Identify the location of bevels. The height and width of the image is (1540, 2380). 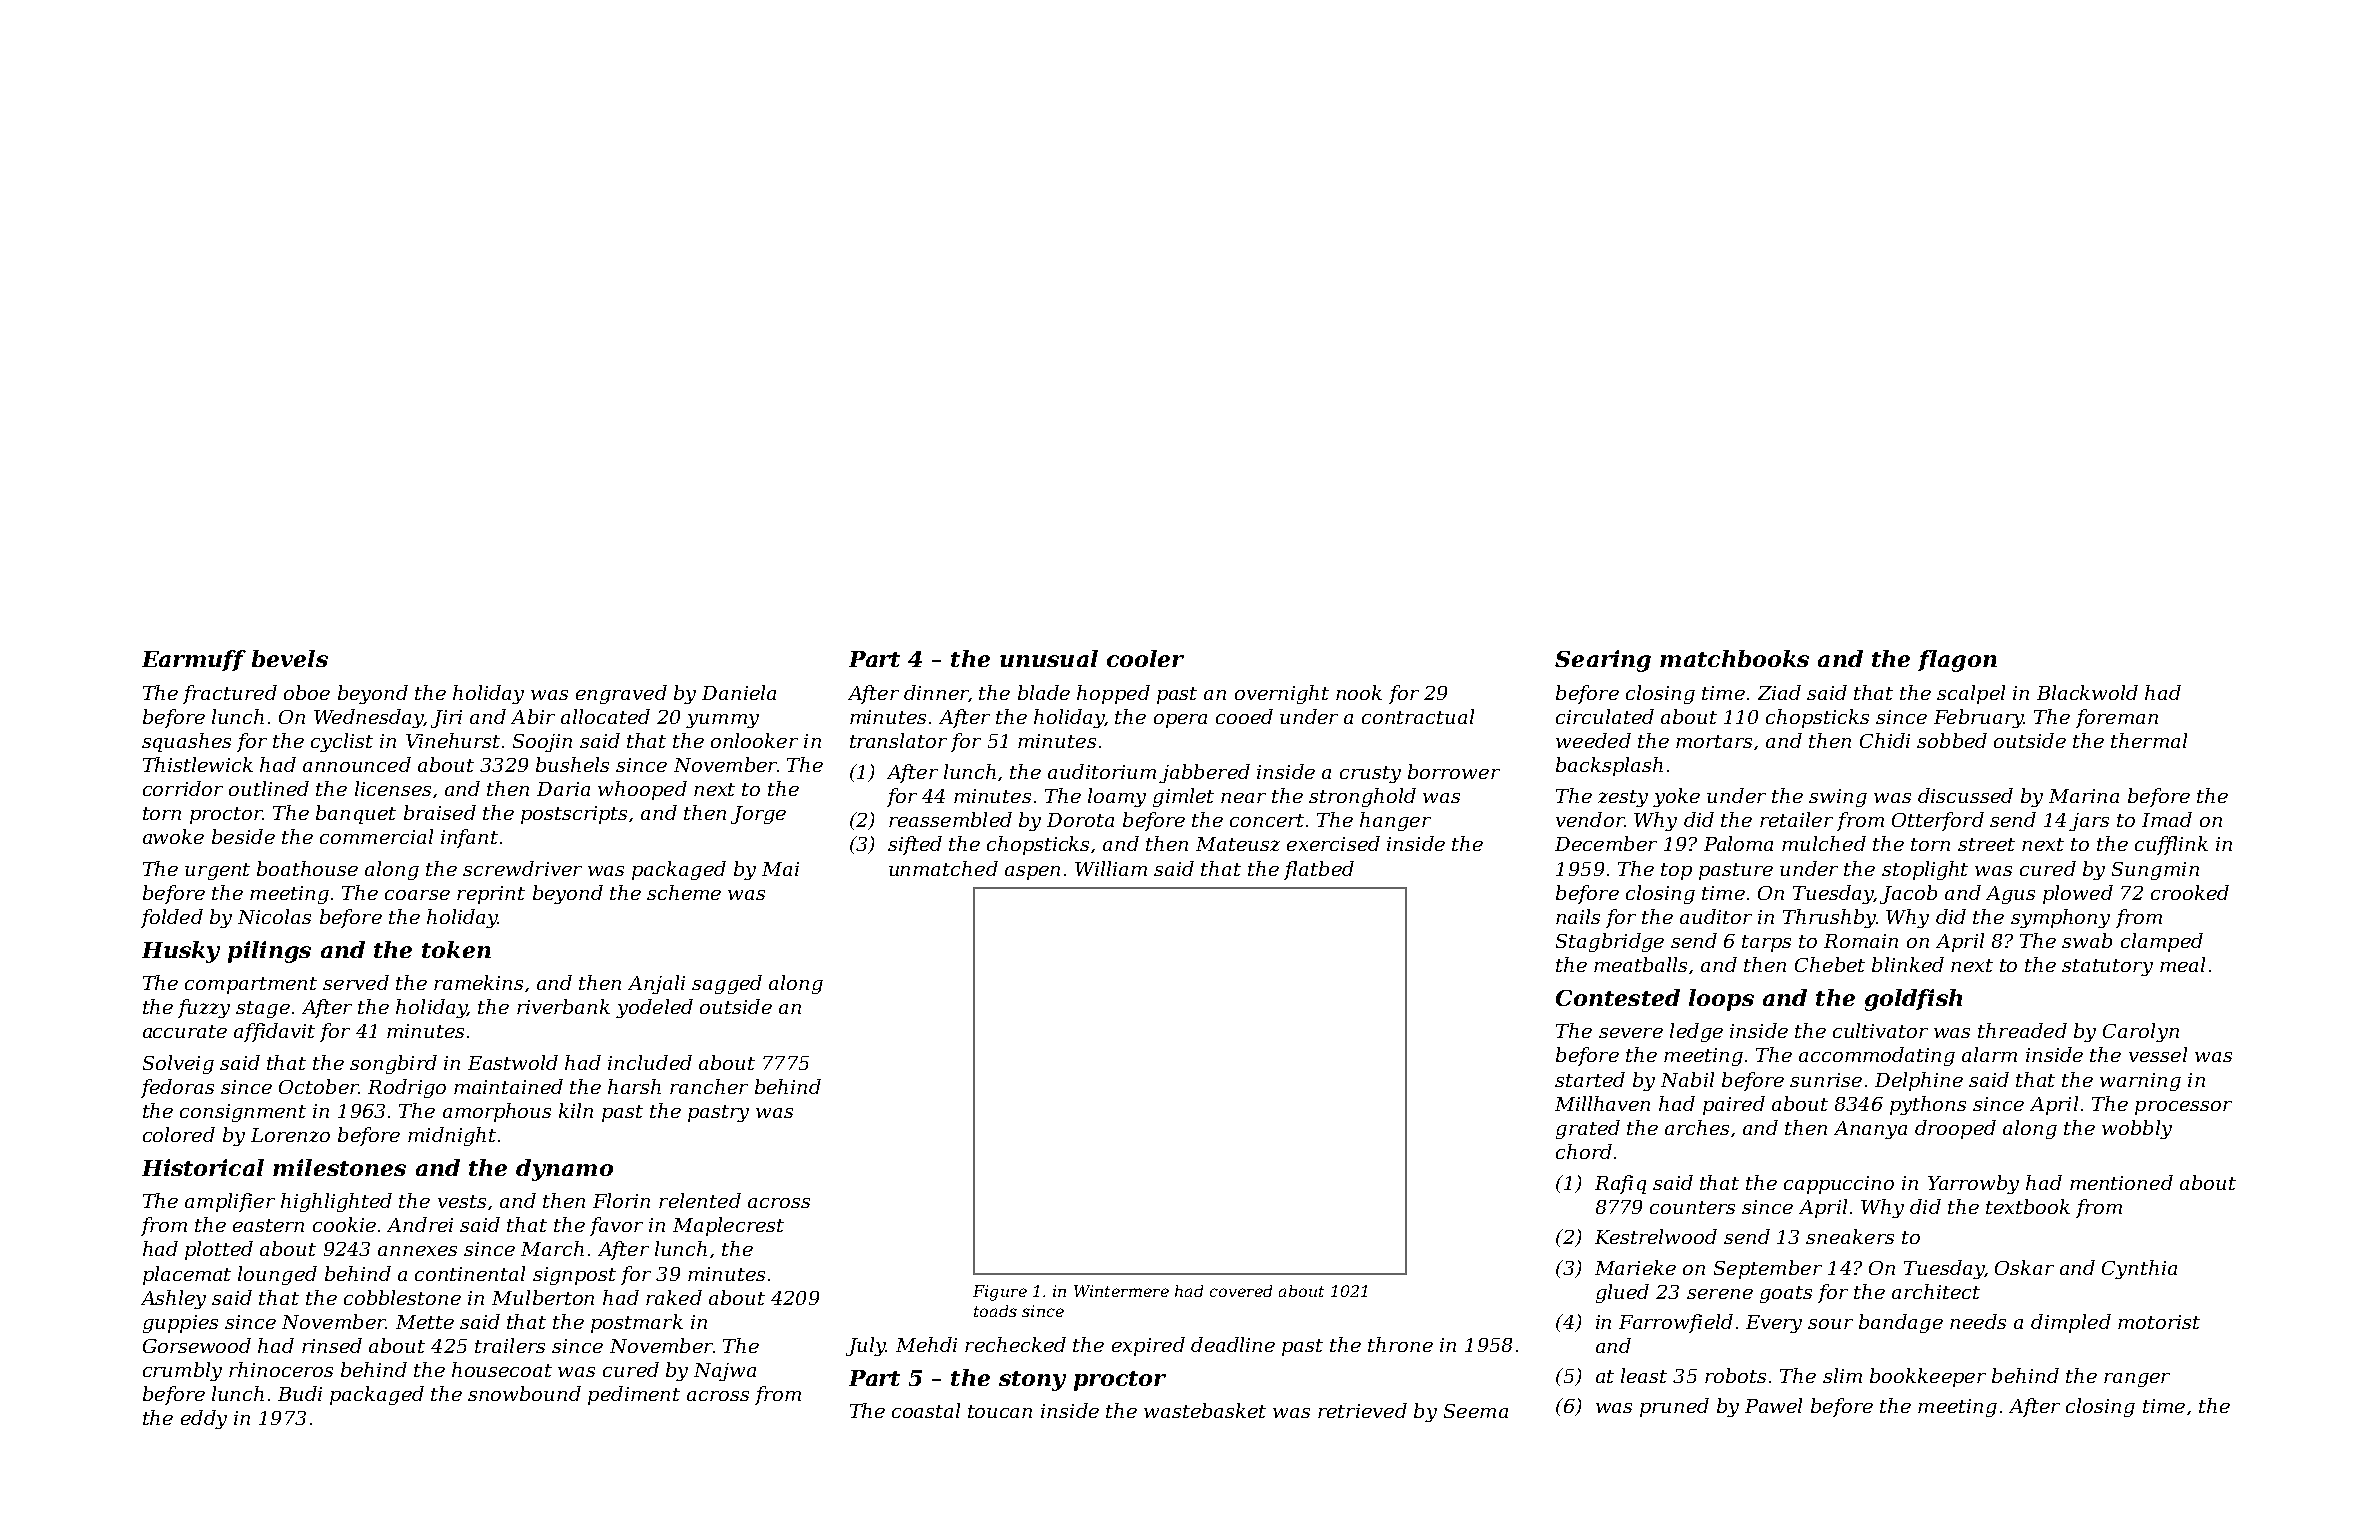
(290, 658).
